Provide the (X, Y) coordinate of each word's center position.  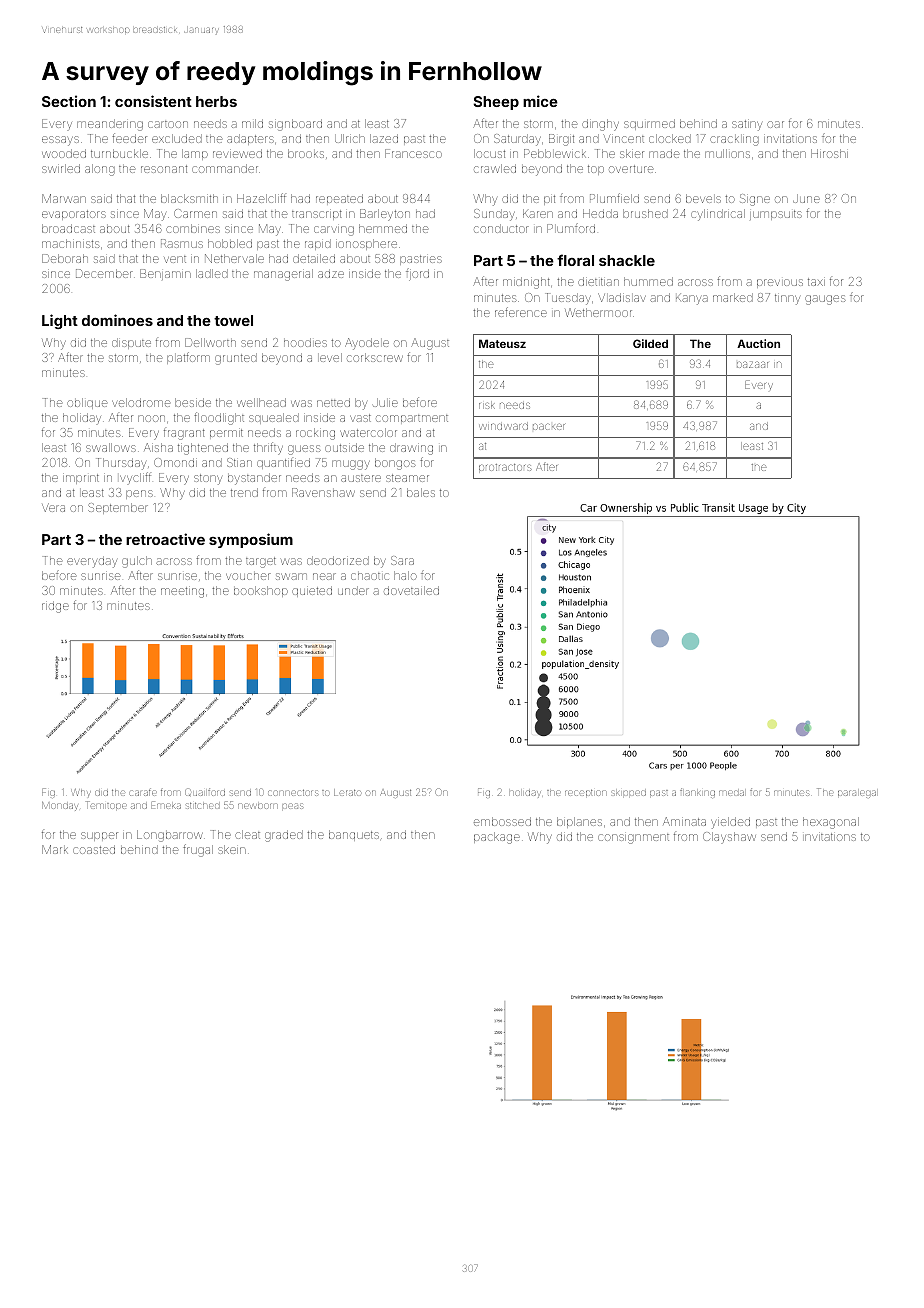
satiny (747, 125)
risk (487, 405)
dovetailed (411, 590)
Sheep (496, 103)
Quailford (205, 792)
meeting (182, 592)
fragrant (184, 434)
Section (69, 101)
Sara (402, 560)
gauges (825, 300)
